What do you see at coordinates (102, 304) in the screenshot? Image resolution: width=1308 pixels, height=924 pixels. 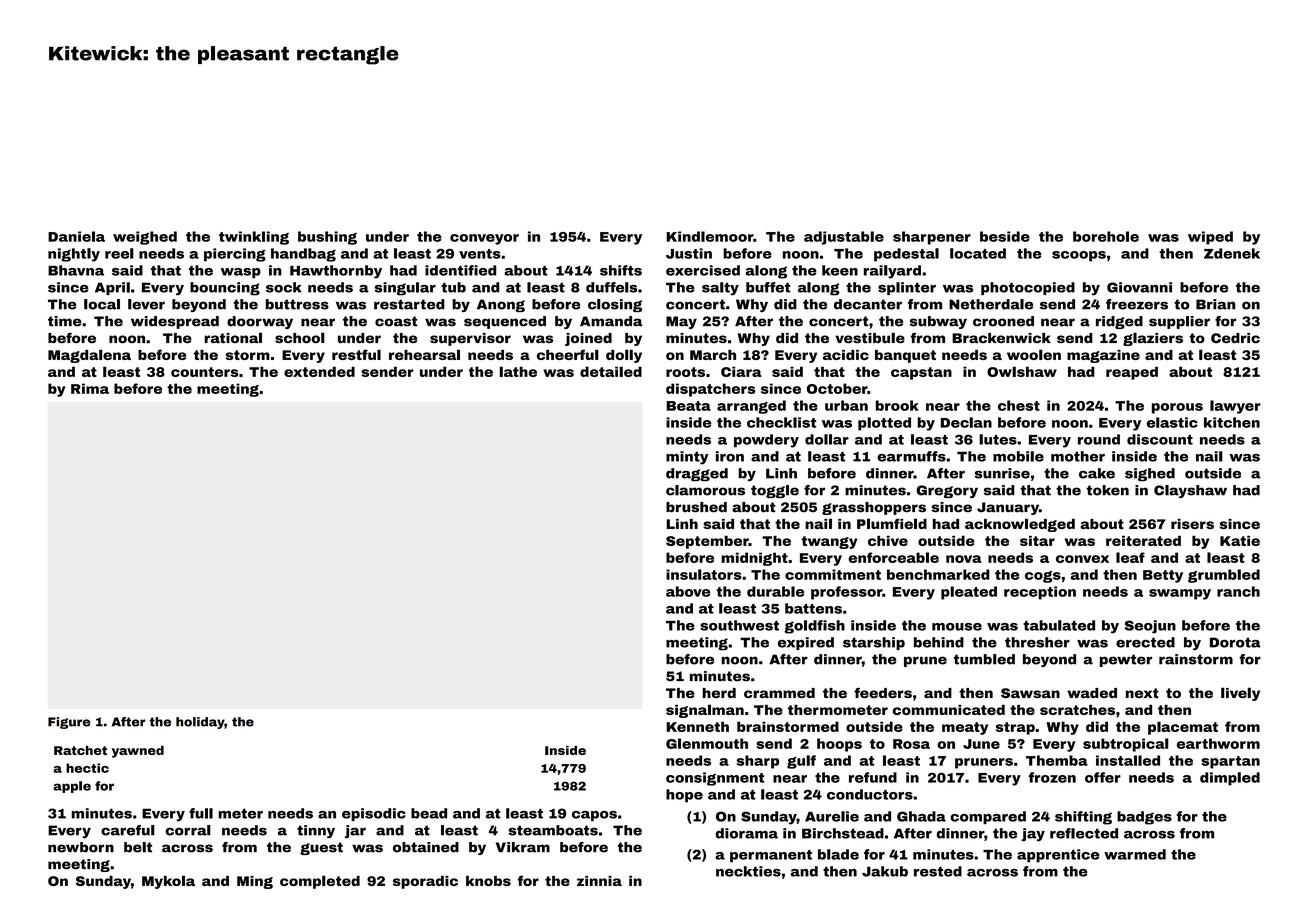 I see `local` at bounding box center [102, 304].
